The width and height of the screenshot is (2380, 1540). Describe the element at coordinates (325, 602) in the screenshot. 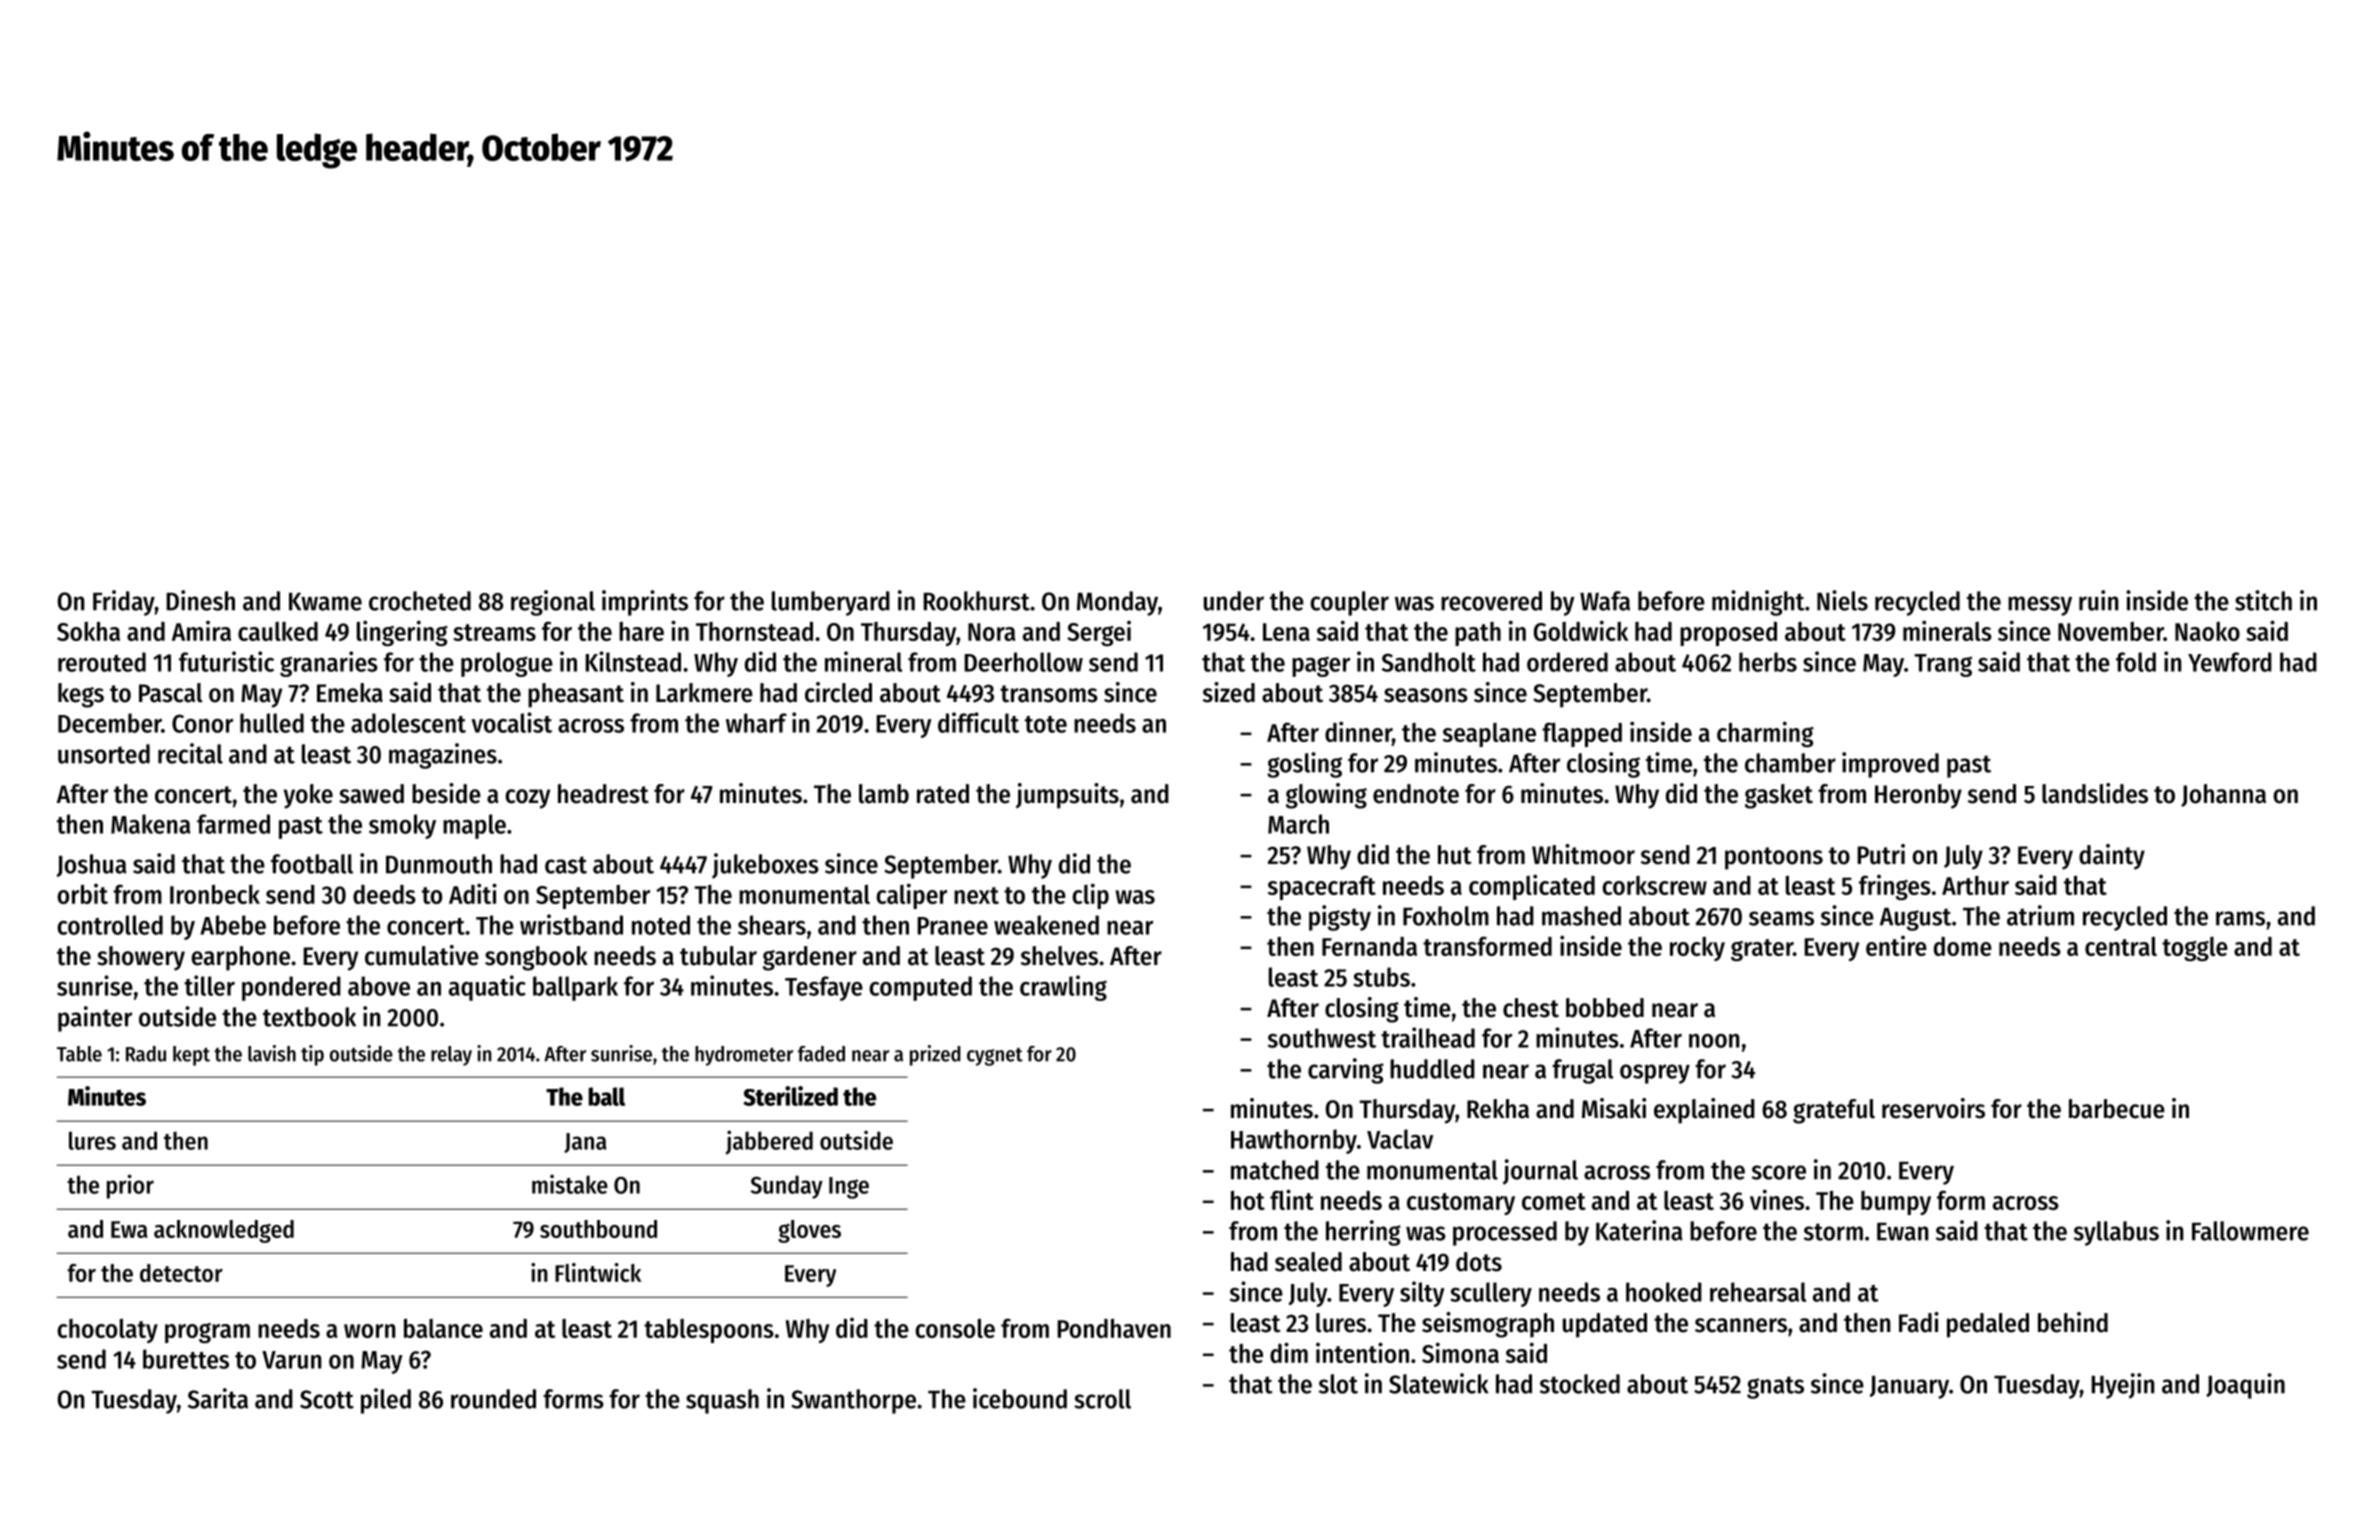

I see `Kwame` at that location.
